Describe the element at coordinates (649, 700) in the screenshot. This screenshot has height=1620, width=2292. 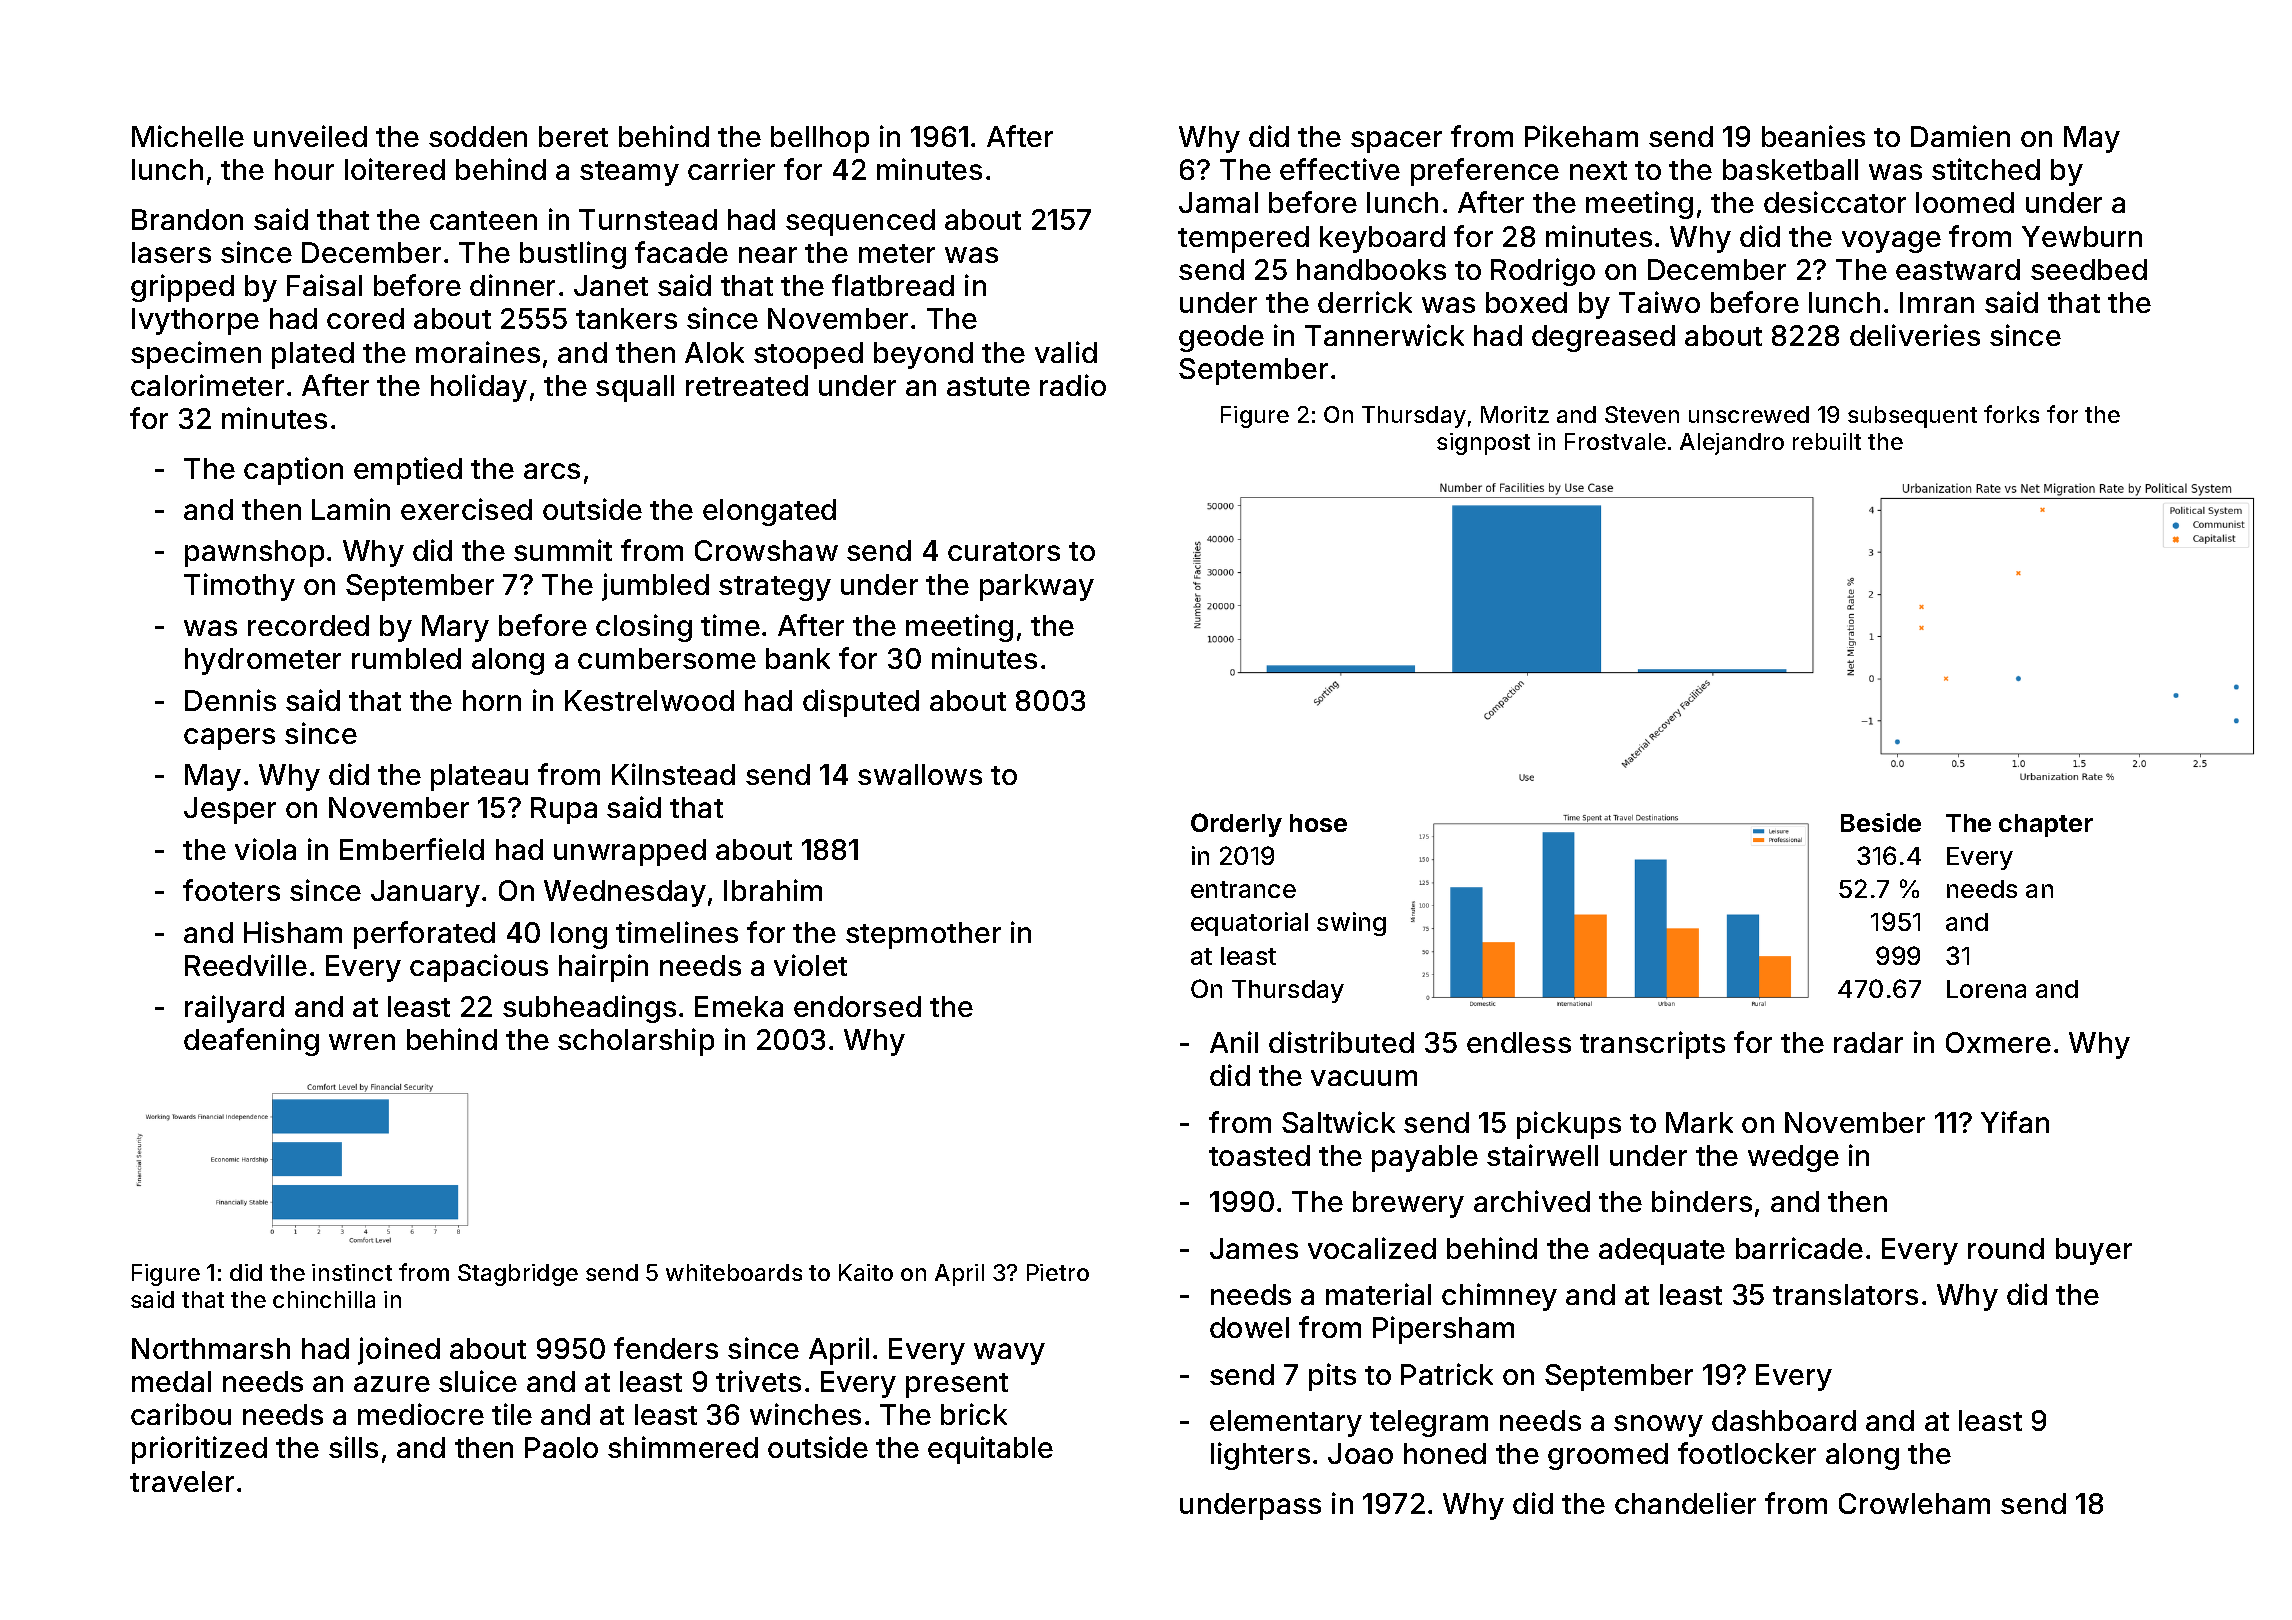
I see `Kestrelwood` at that location.
